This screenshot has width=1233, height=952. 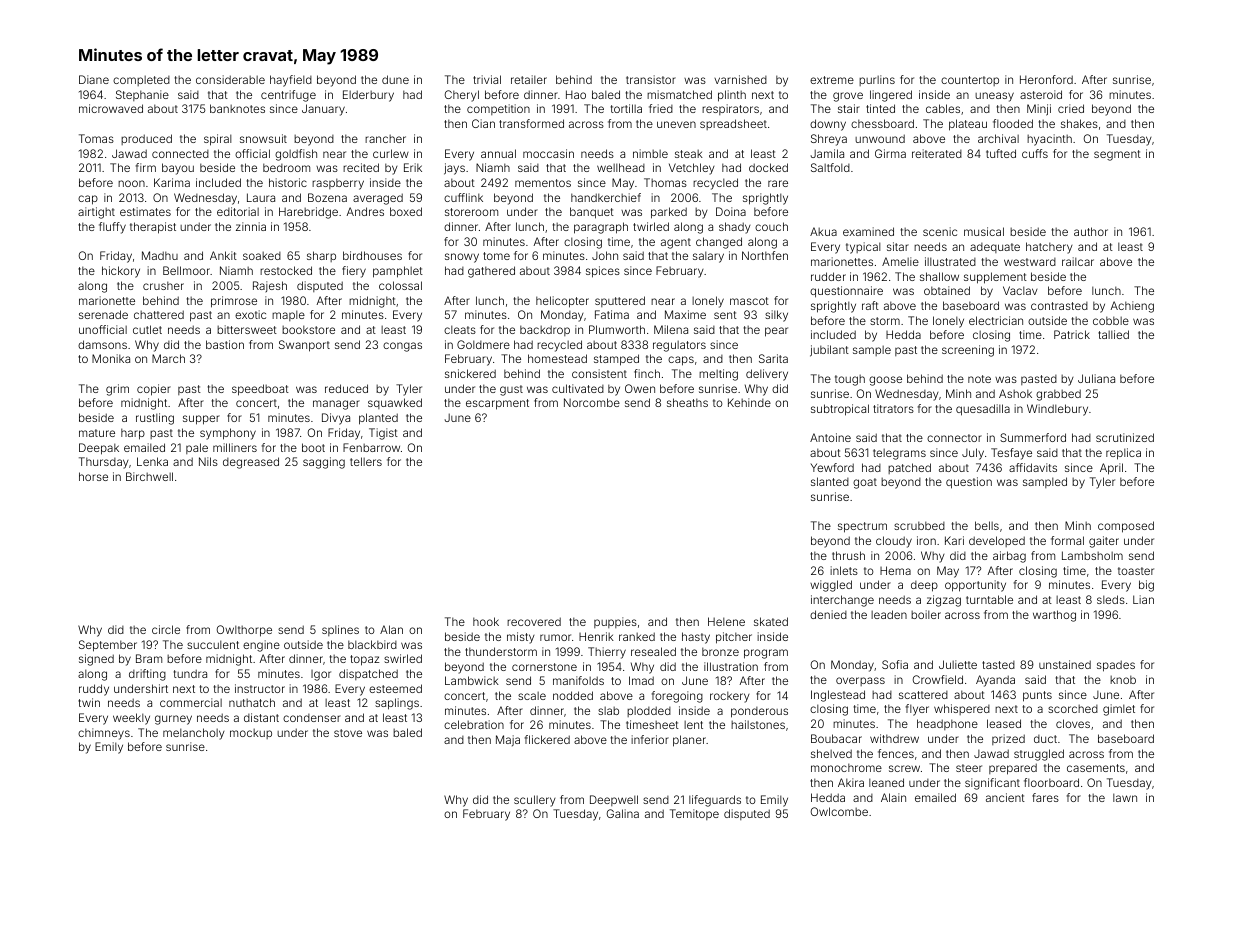 I want to click on splines, so click(x=340, y=630).
